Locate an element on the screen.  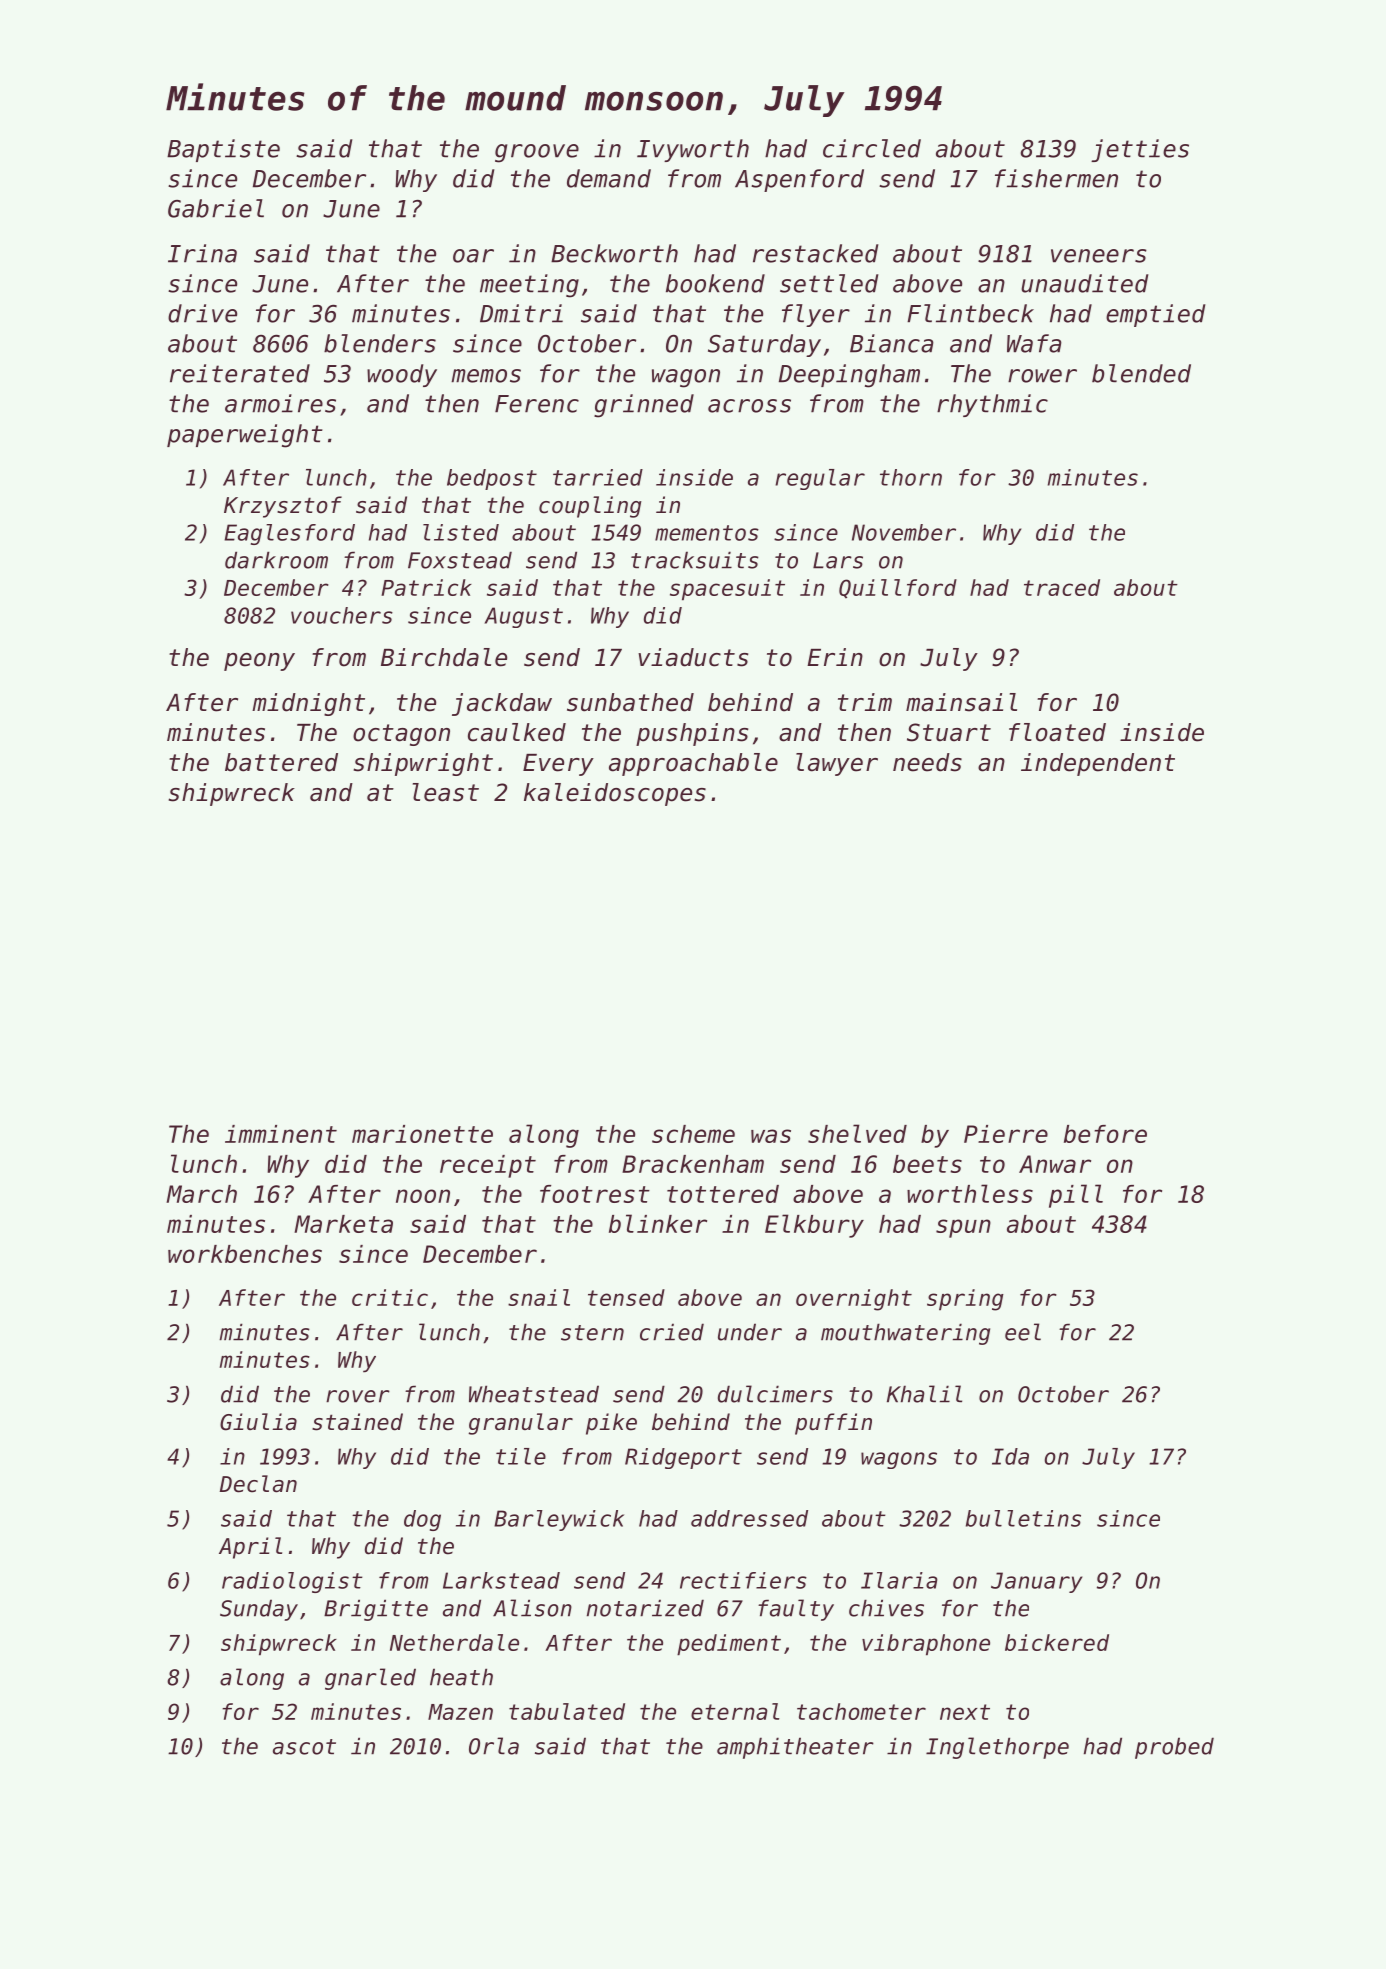
ascot is located at coordinates (304, 1747).
